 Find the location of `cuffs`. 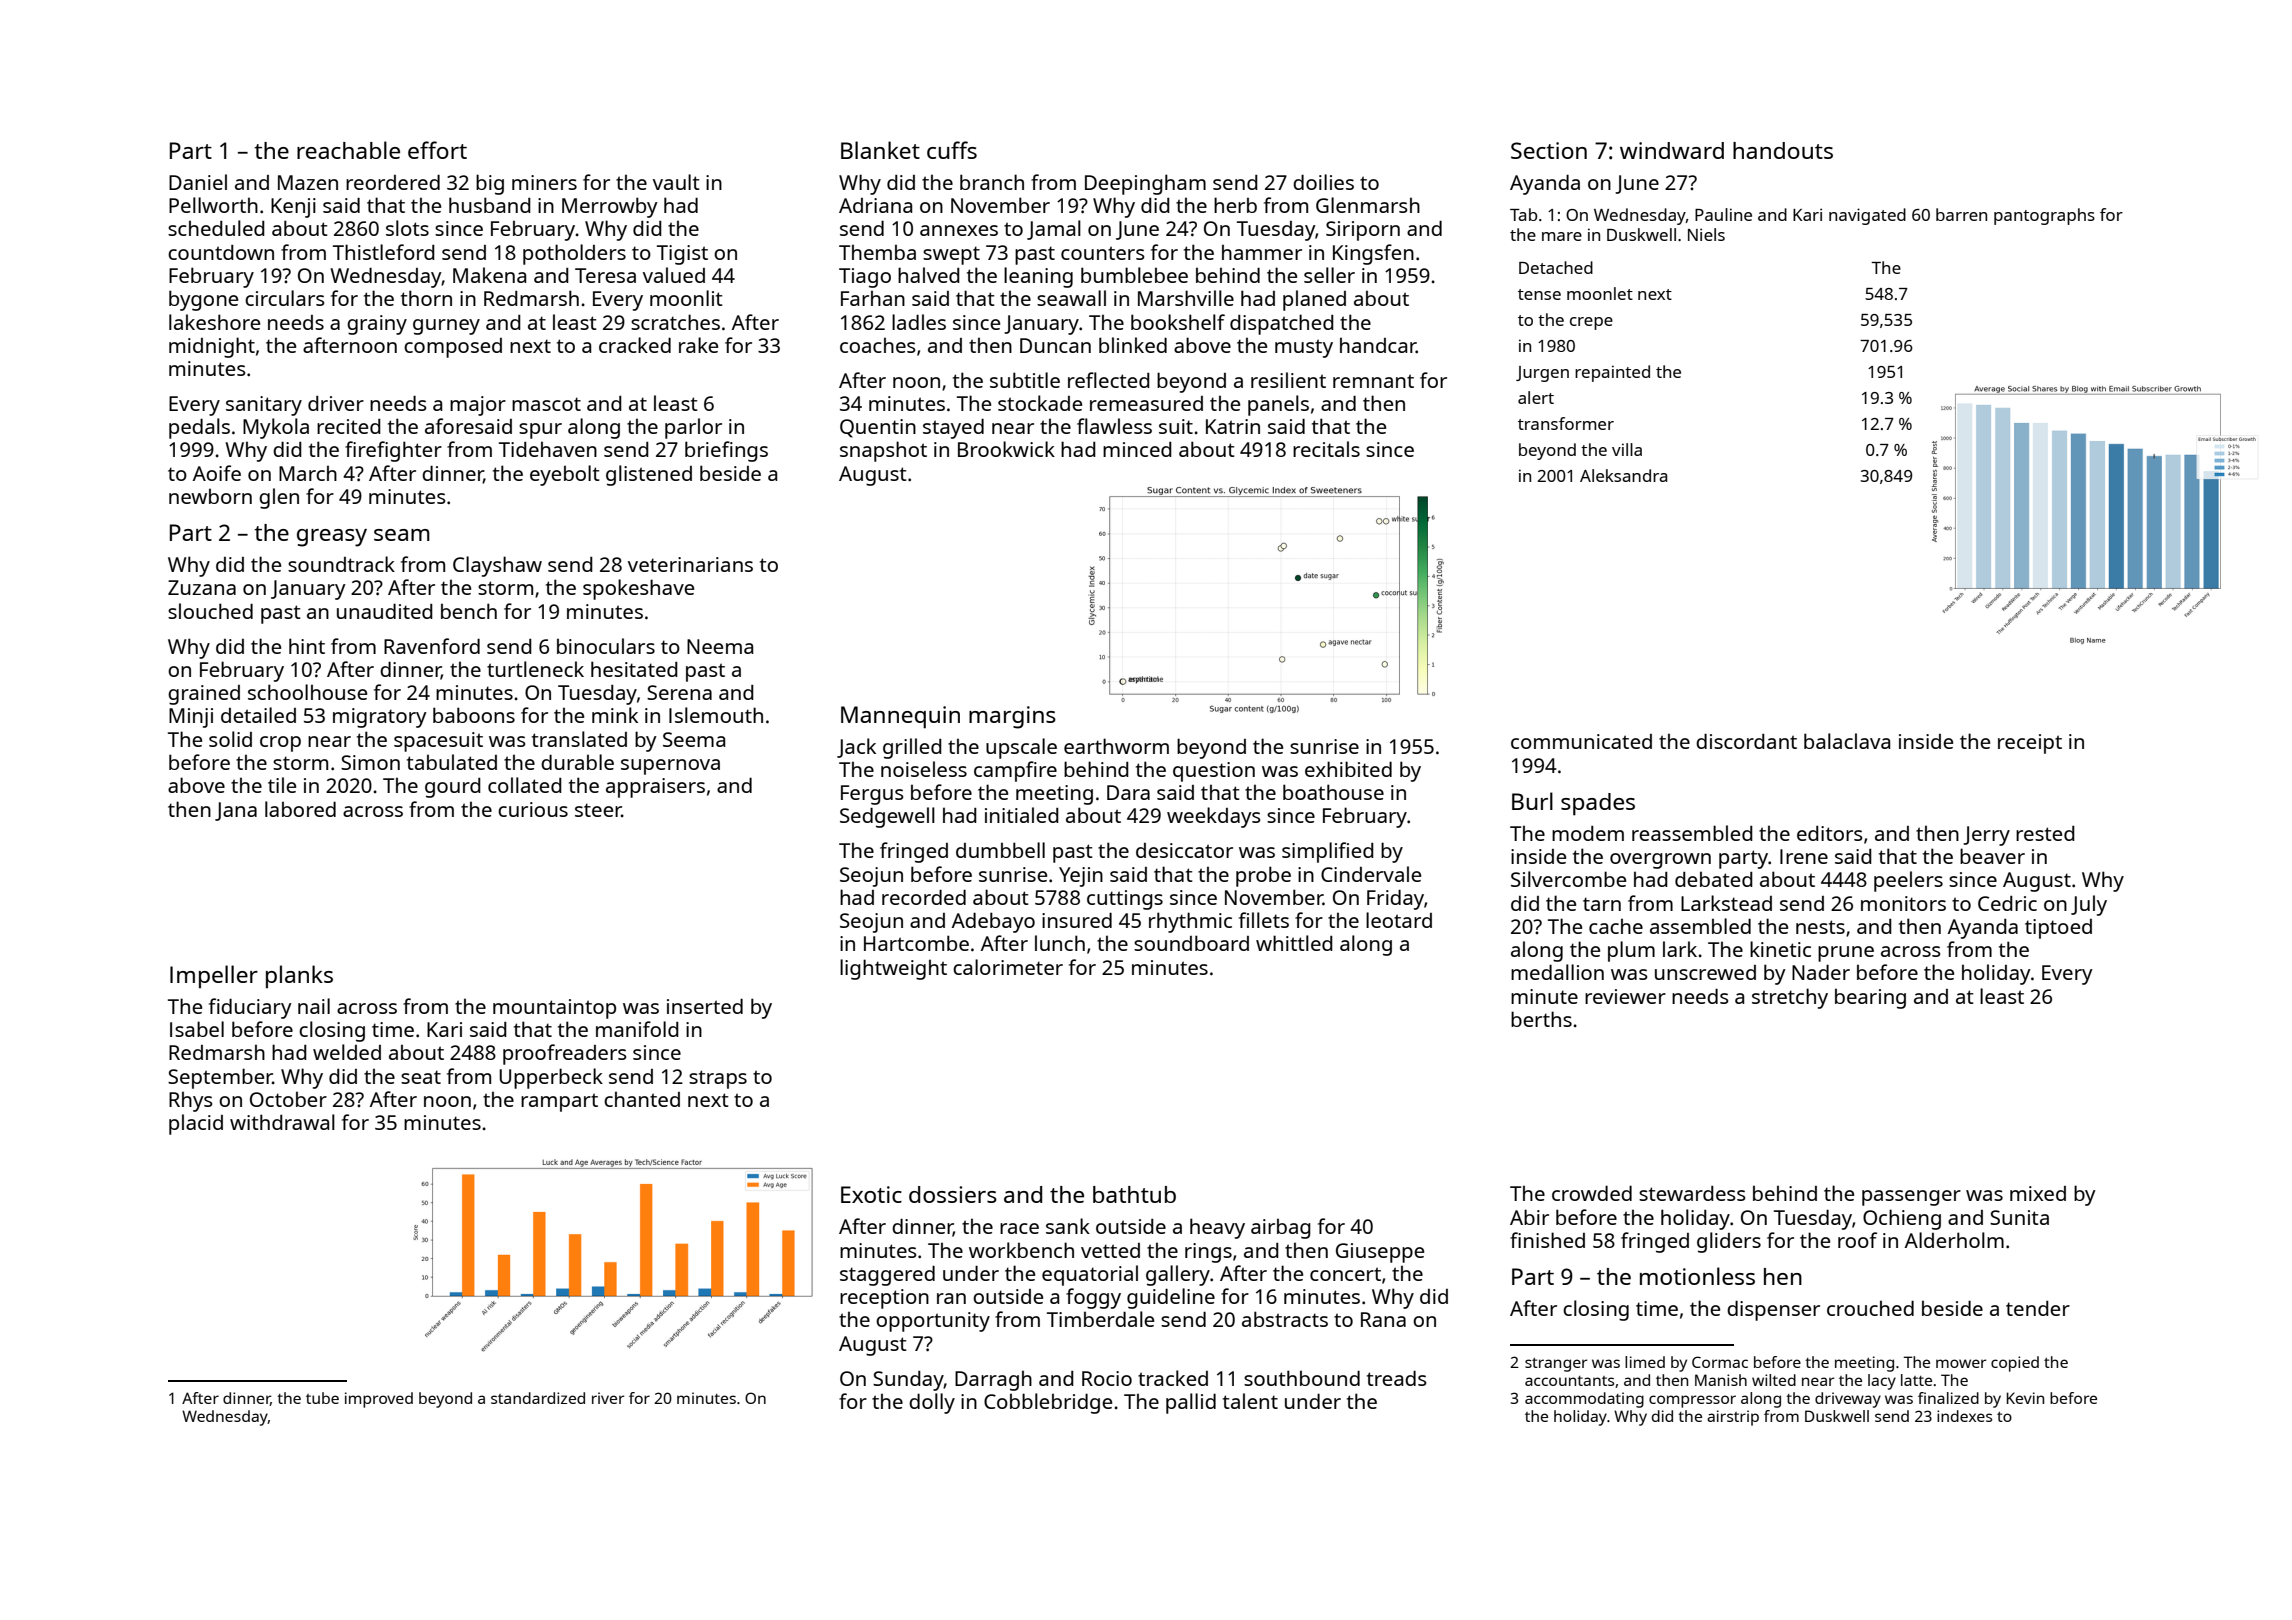

cuffs is located at coordinates (952, 150).
